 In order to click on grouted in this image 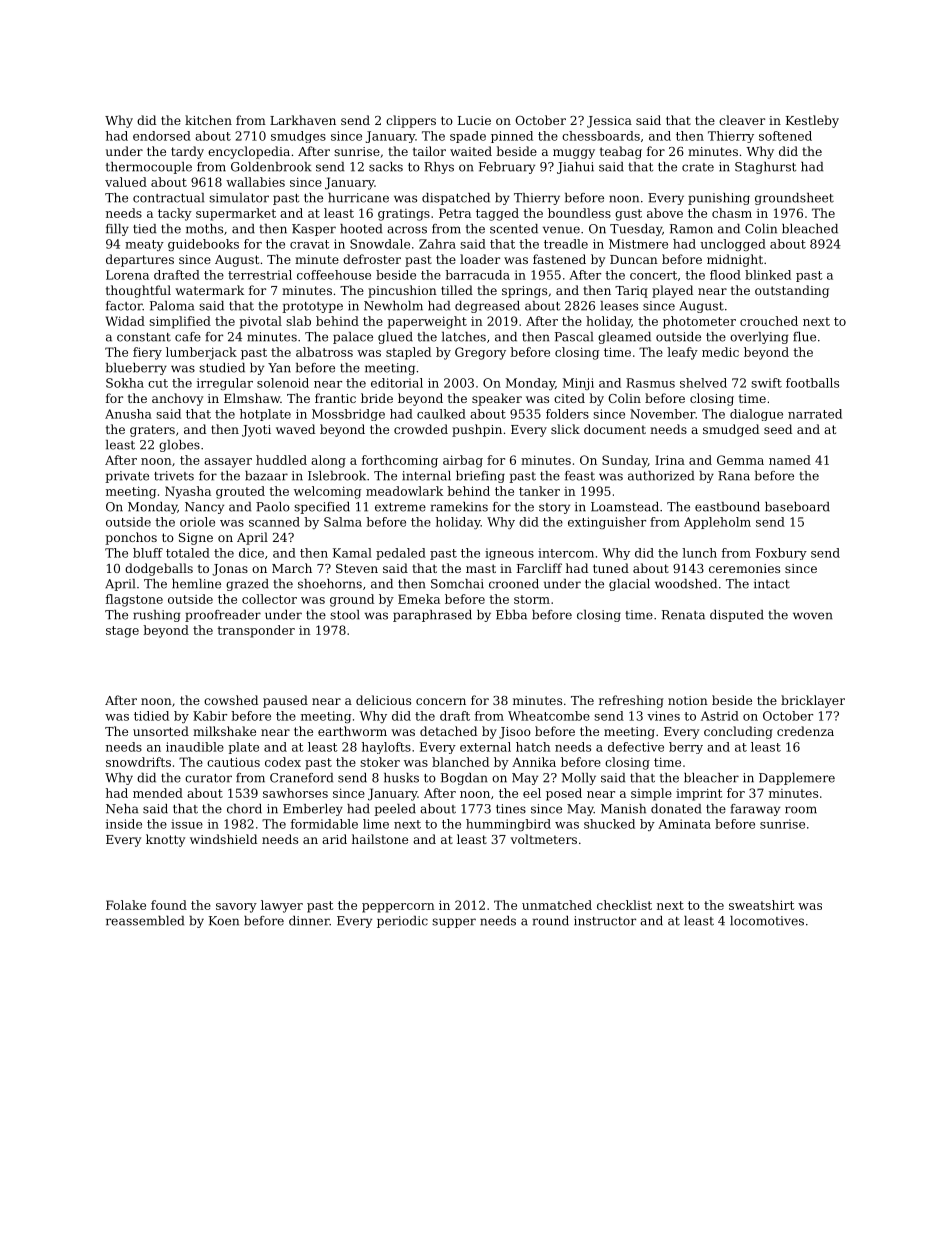, I will do `click(240, 492)`.
